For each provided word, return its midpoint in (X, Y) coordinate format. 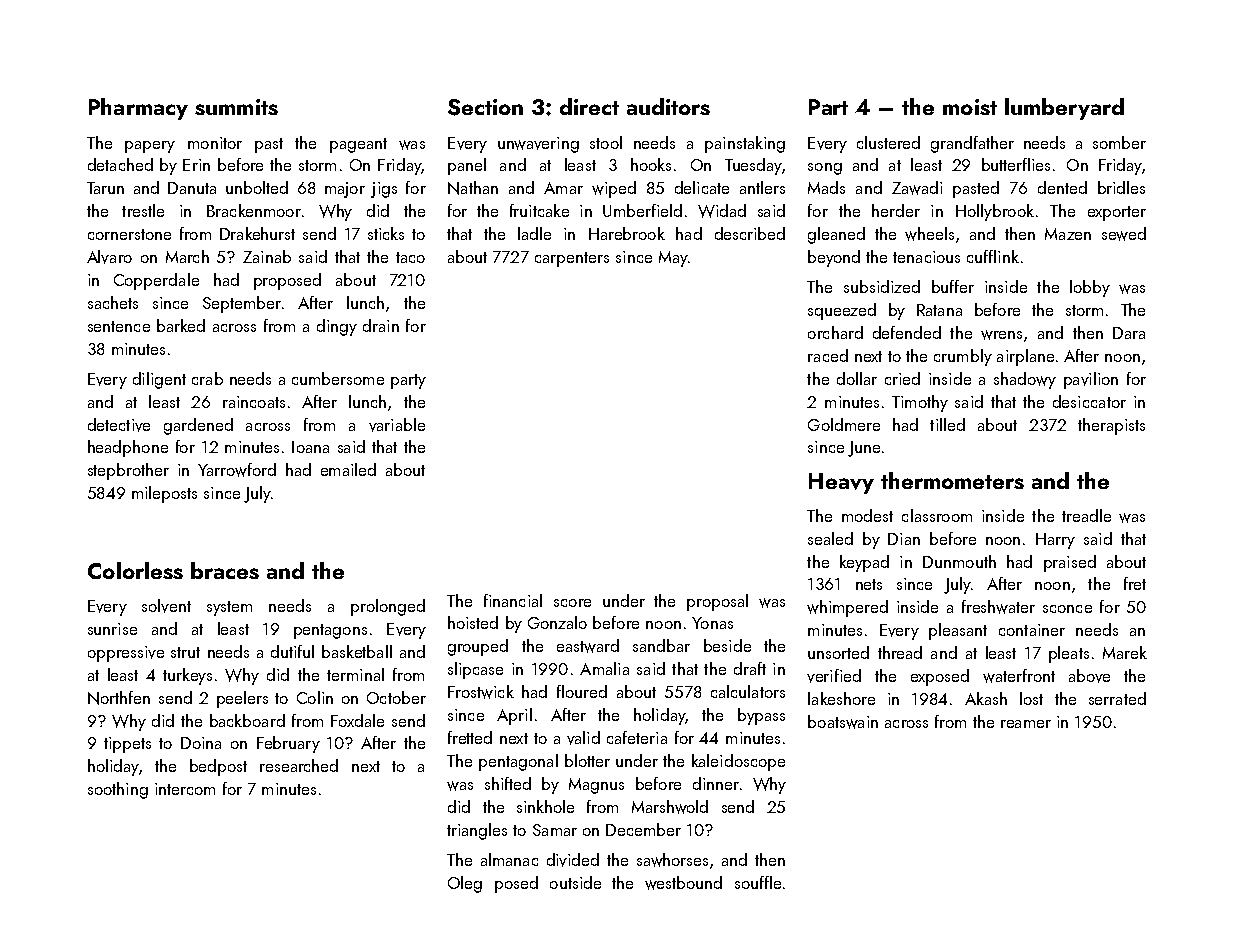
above (1089, 676)
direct (589, 106)
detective (119, 425)
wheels (929, 234)
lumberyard (1064, 109)
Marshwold (670, 807)
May (673, 259)
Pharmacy (138, 109)
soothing (118, 790)
